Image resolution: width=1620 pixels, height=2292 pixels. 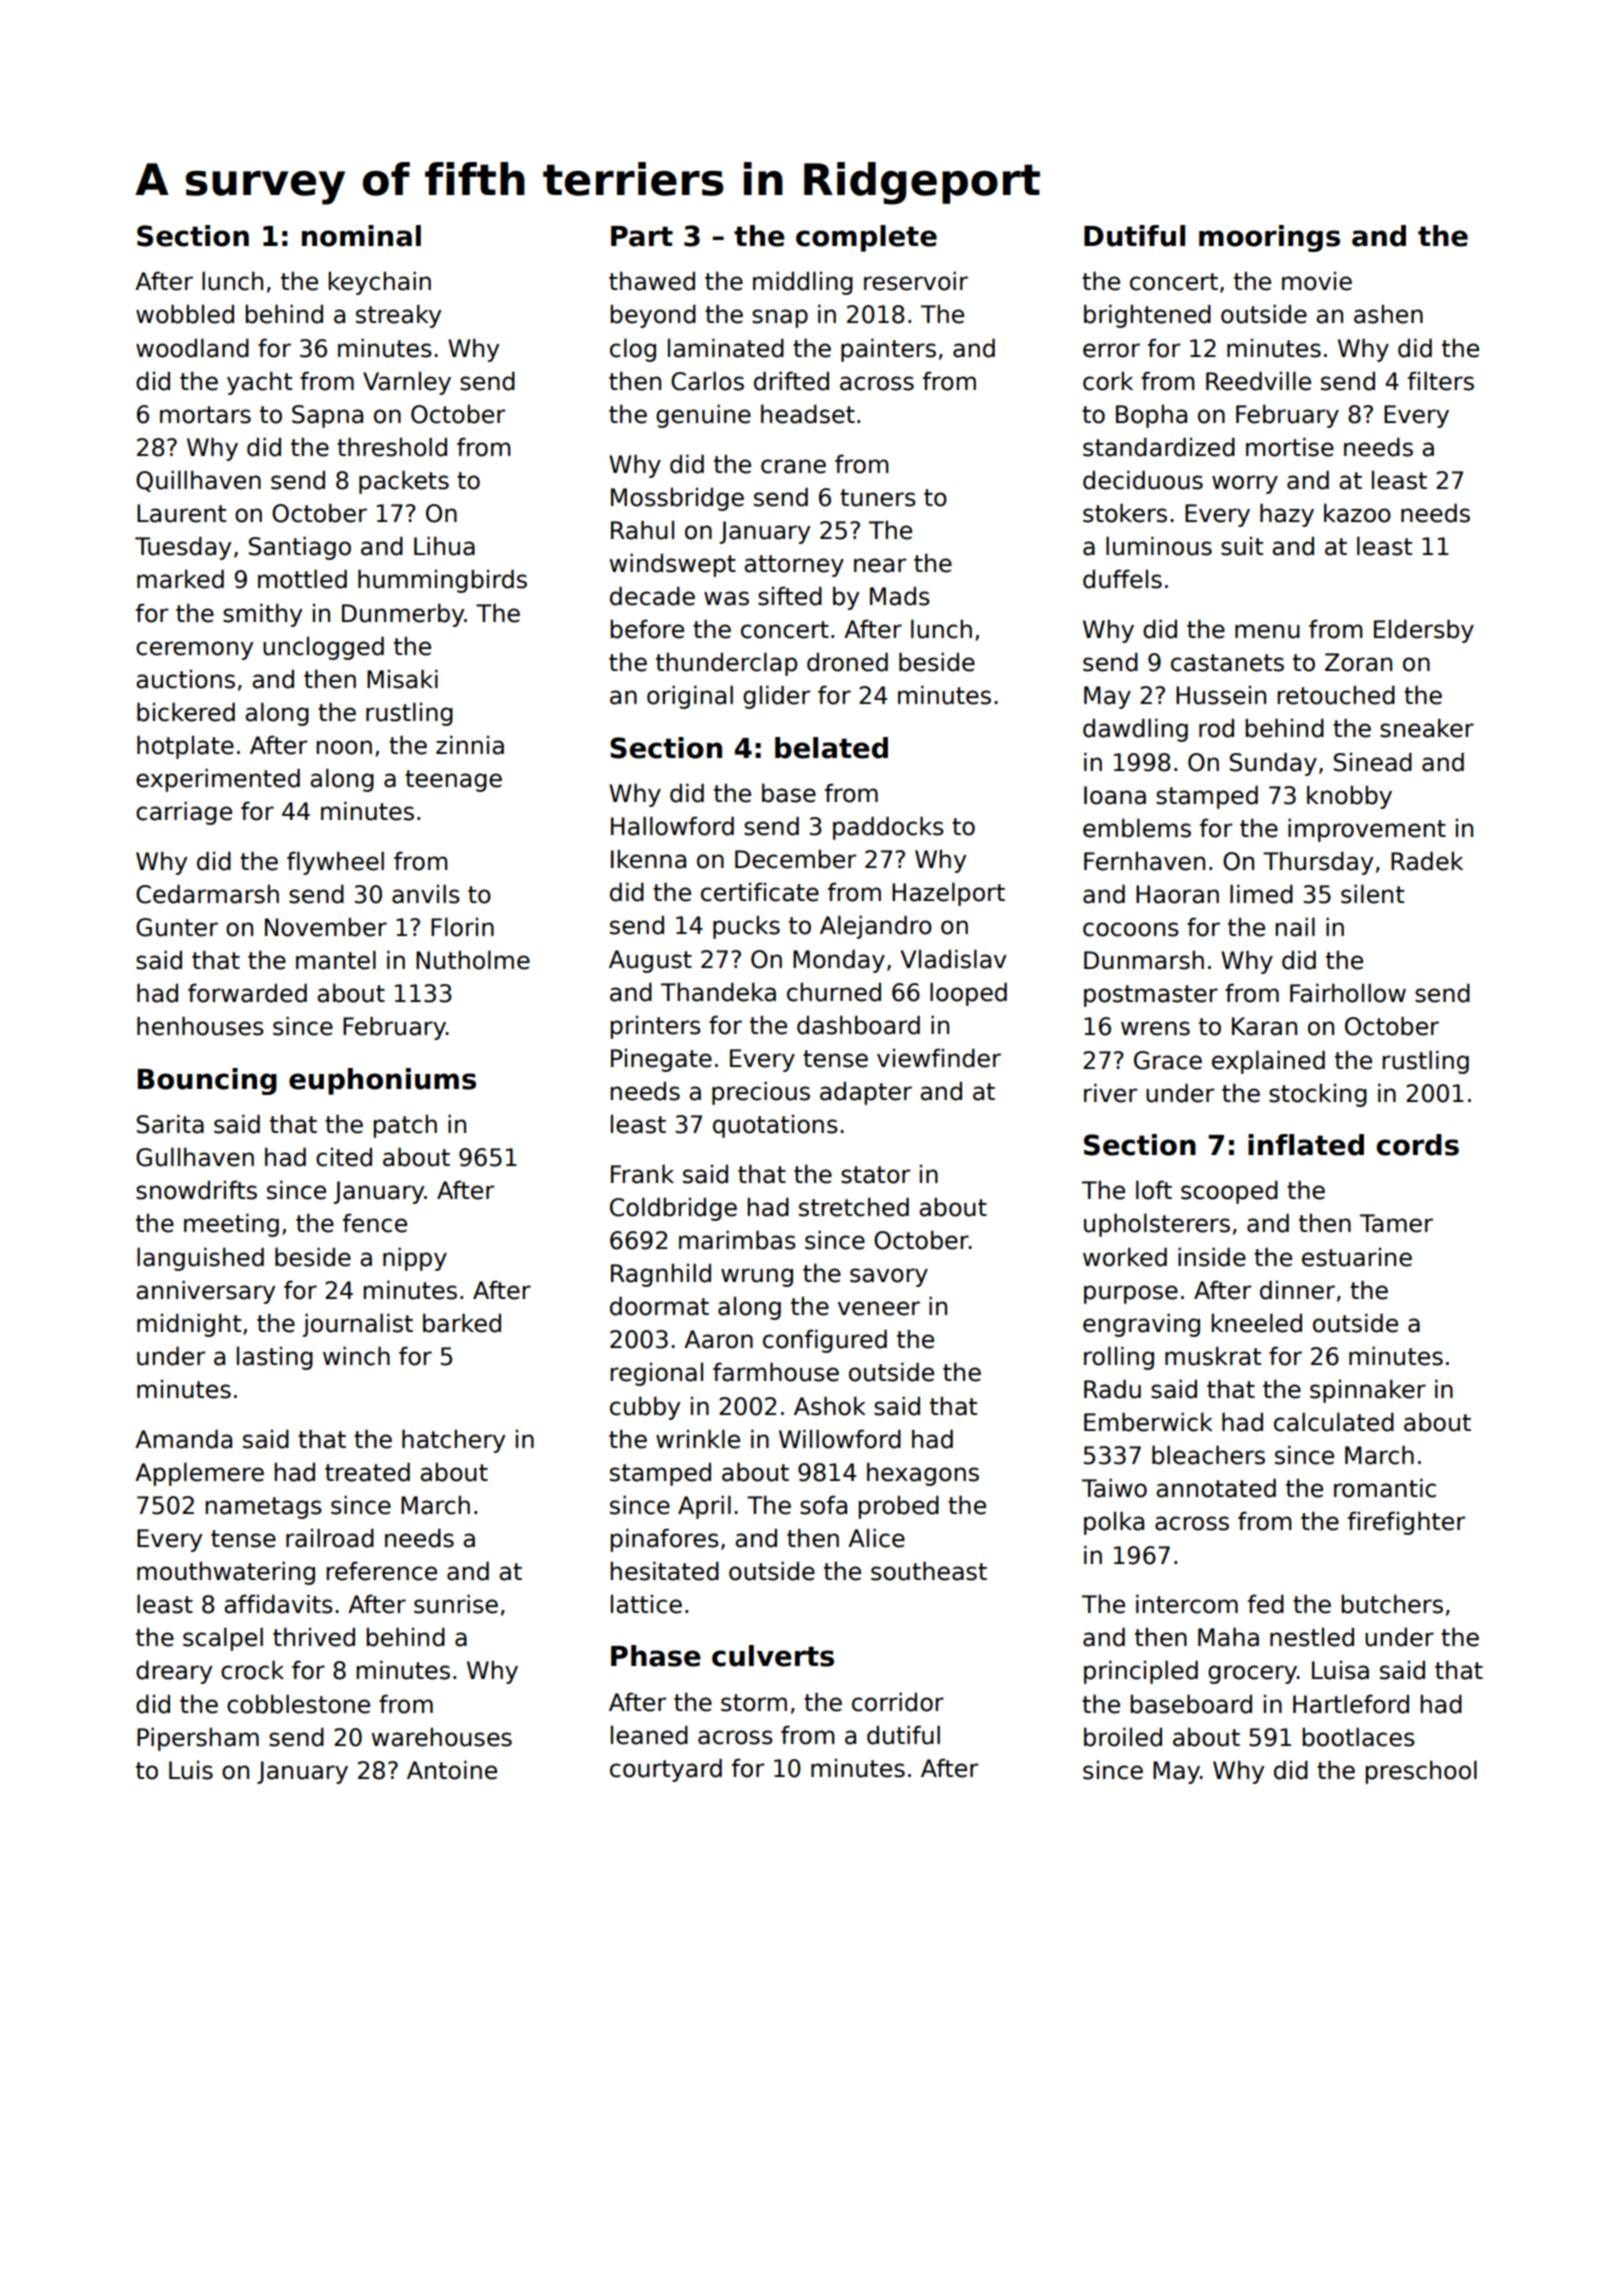 I want to click on Quillhaven, so click(x=198, y=481).
